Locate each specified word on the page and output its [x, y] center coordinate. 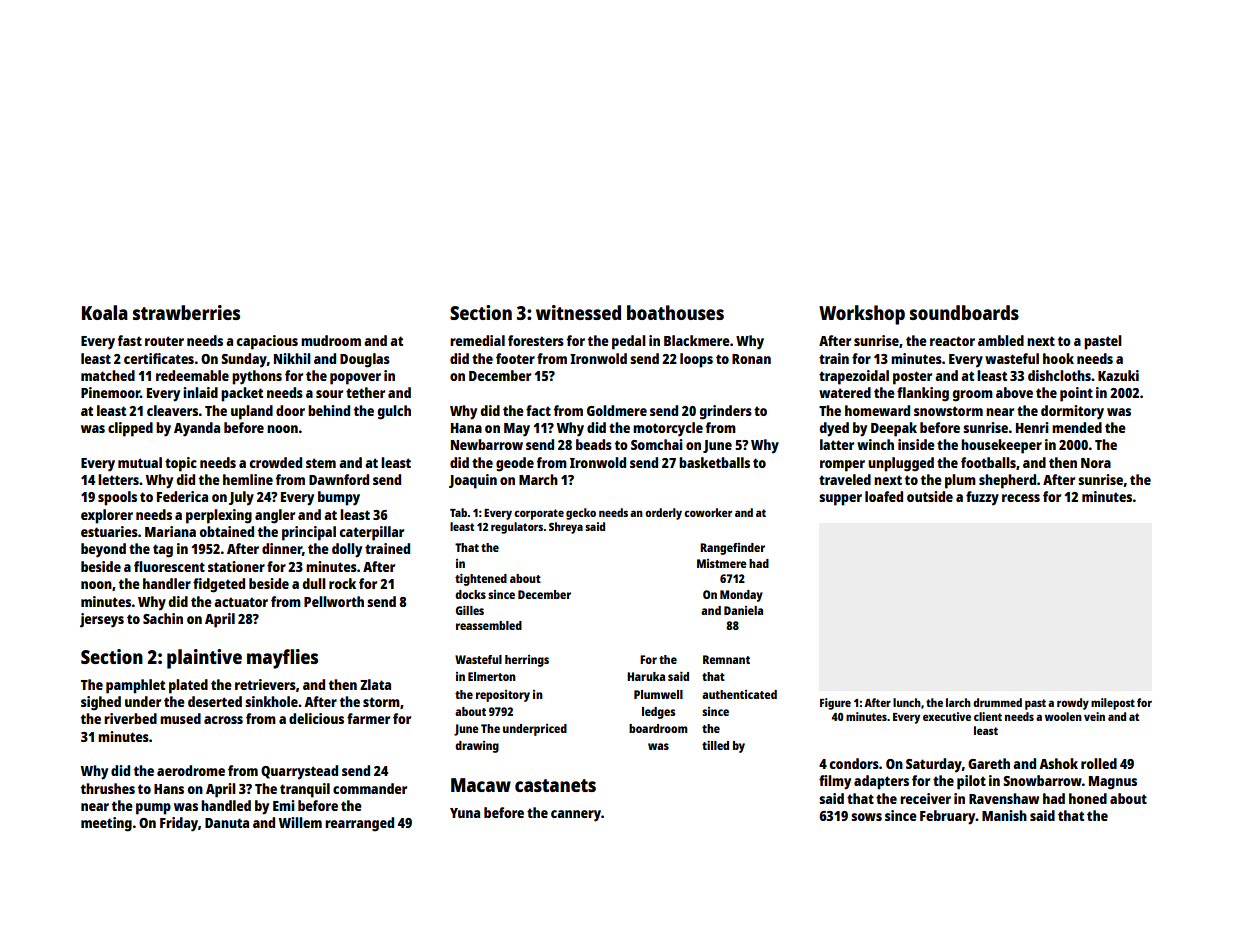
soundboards [964, 312]
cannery [576, 816]
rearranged [359, 824]
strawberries [186, 312]
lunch [907, 702]
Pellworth [334, 601]
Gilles [470, 610]
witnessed [578, 312]
